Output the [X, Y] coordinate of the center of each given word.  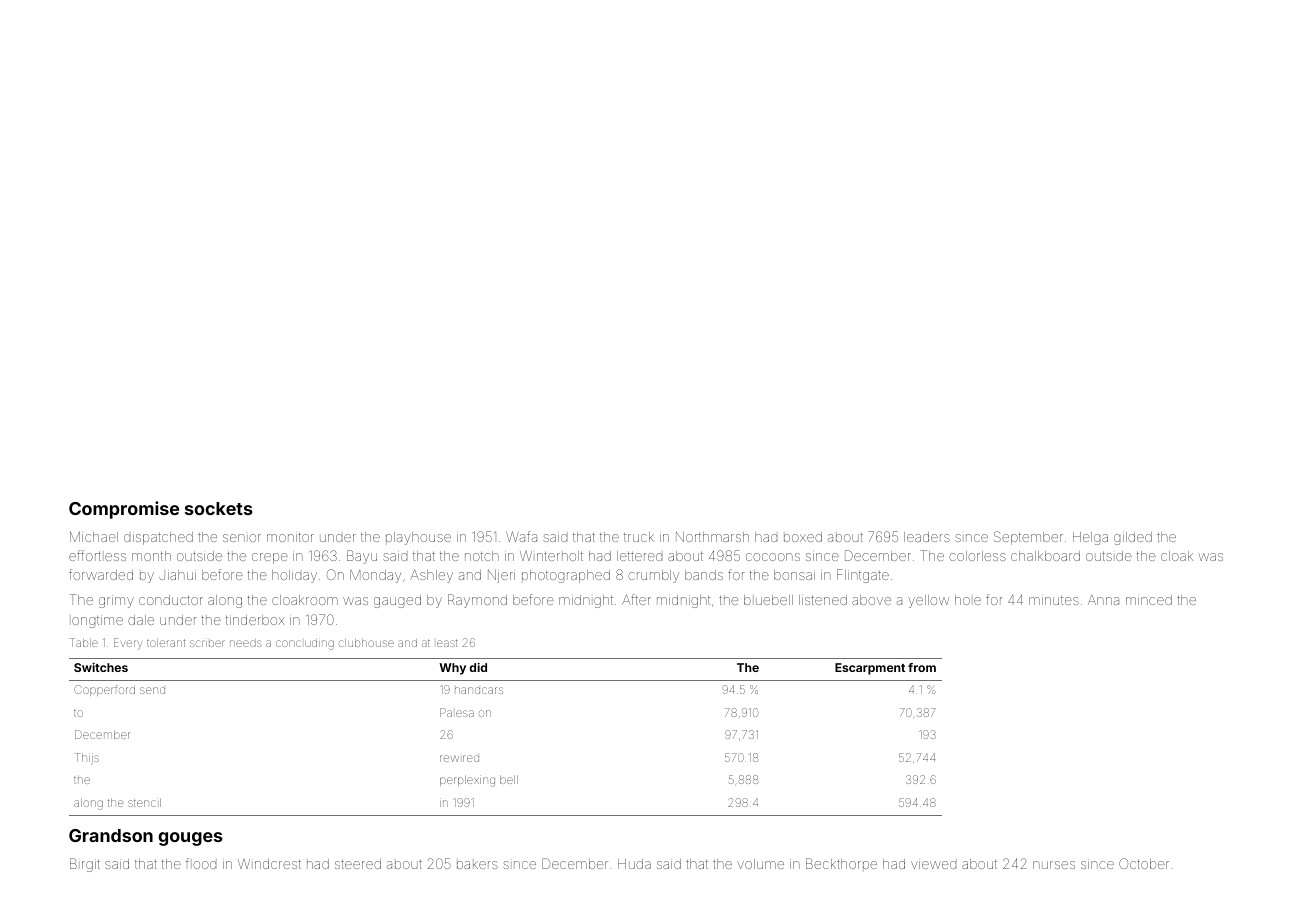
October [1144, 863]
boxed [803, 537]
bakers [477, 865]
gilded [1133, 538]
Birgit [85, 865]
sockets [219, 508]
